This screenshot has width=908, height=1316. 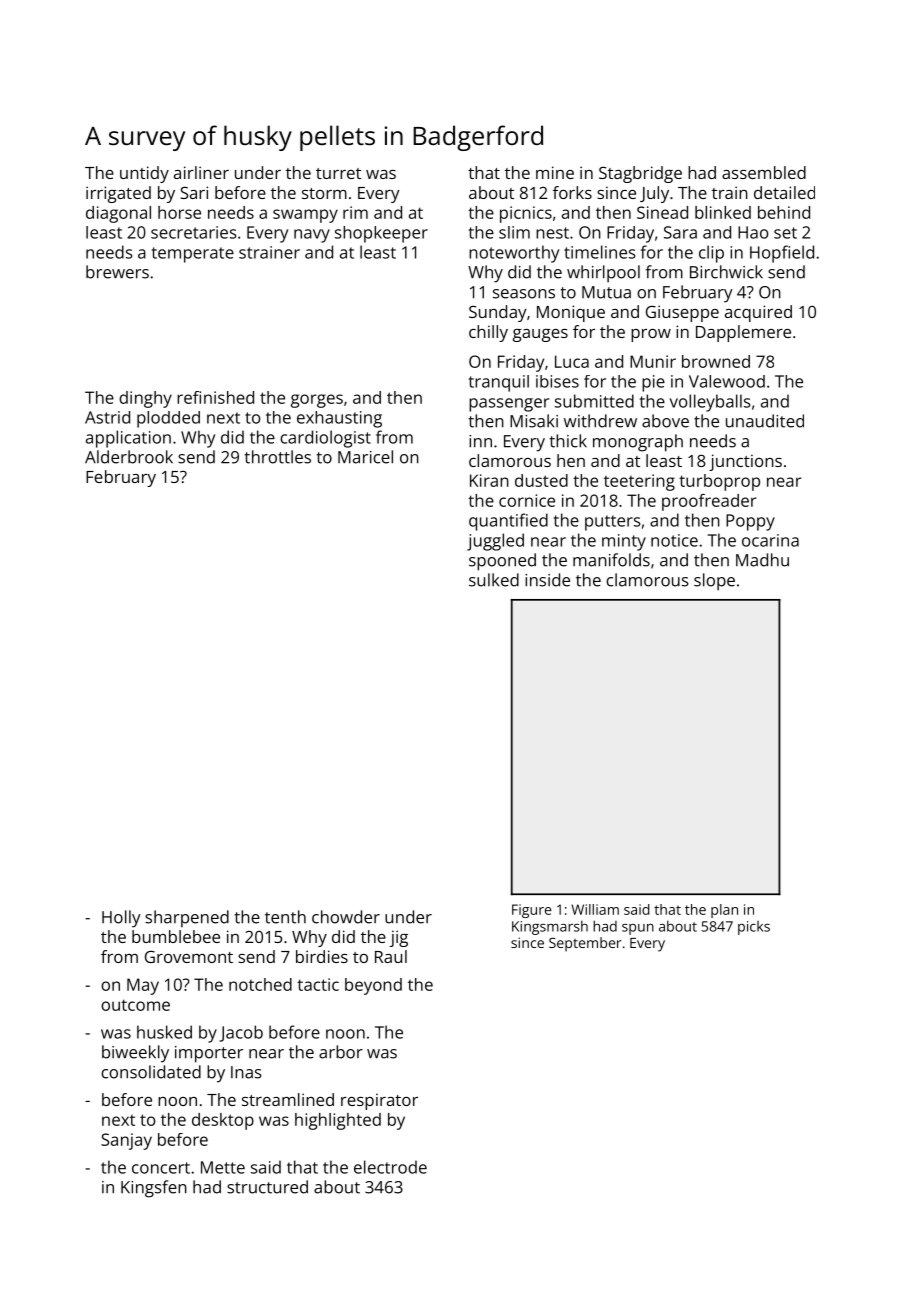 What do you see at coordinates (338, 173) in the screenshot?
I see `turret` at bounding box center [338, 173].
